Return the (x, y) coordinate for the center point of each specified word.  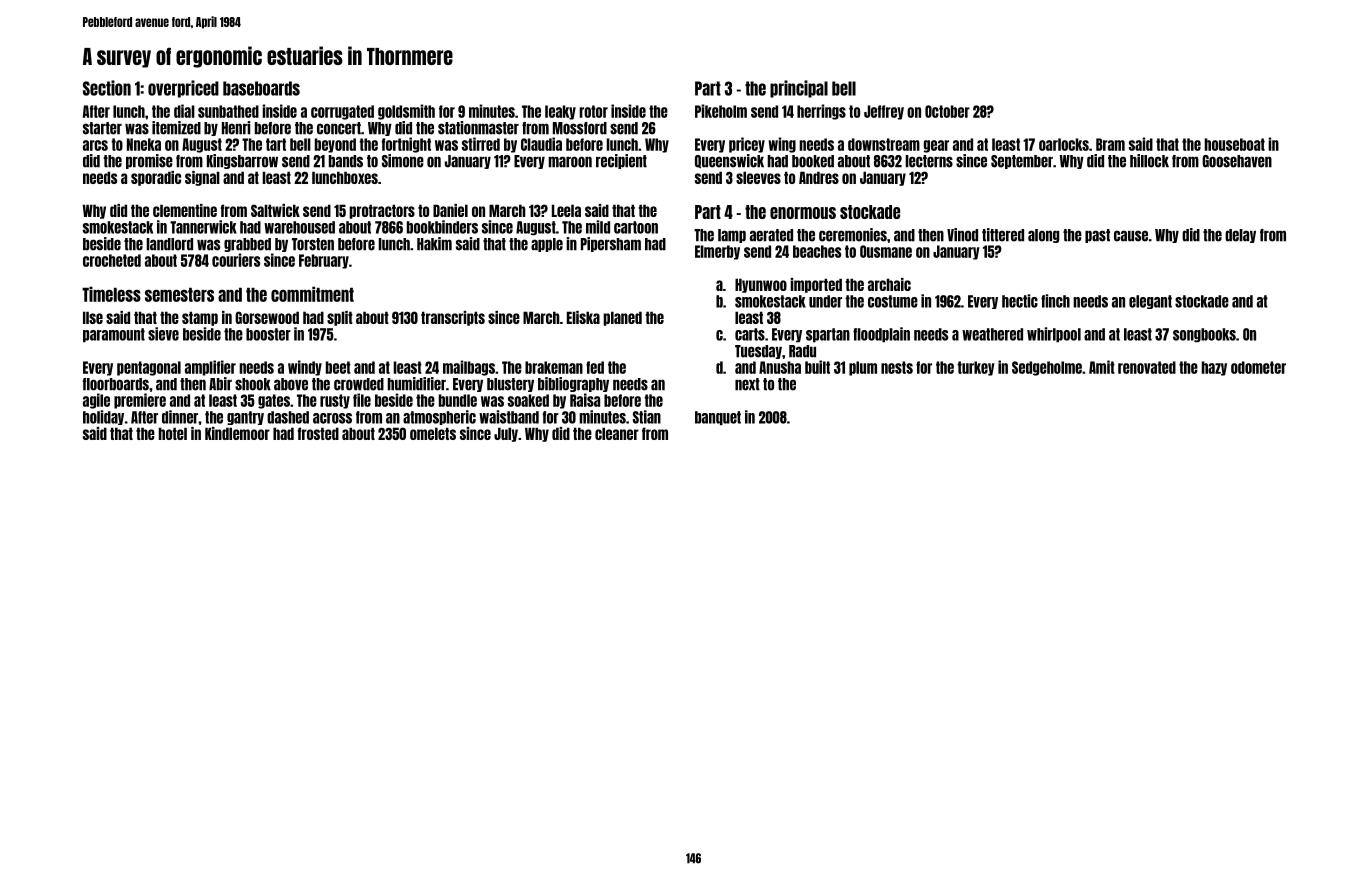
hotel (172, 433)
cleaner (617, 433)
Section (107, 88)
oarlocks (1064, 144)
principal (799, 89)
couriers (236, 260)
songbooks (1204, 335)
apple (547, 245)
